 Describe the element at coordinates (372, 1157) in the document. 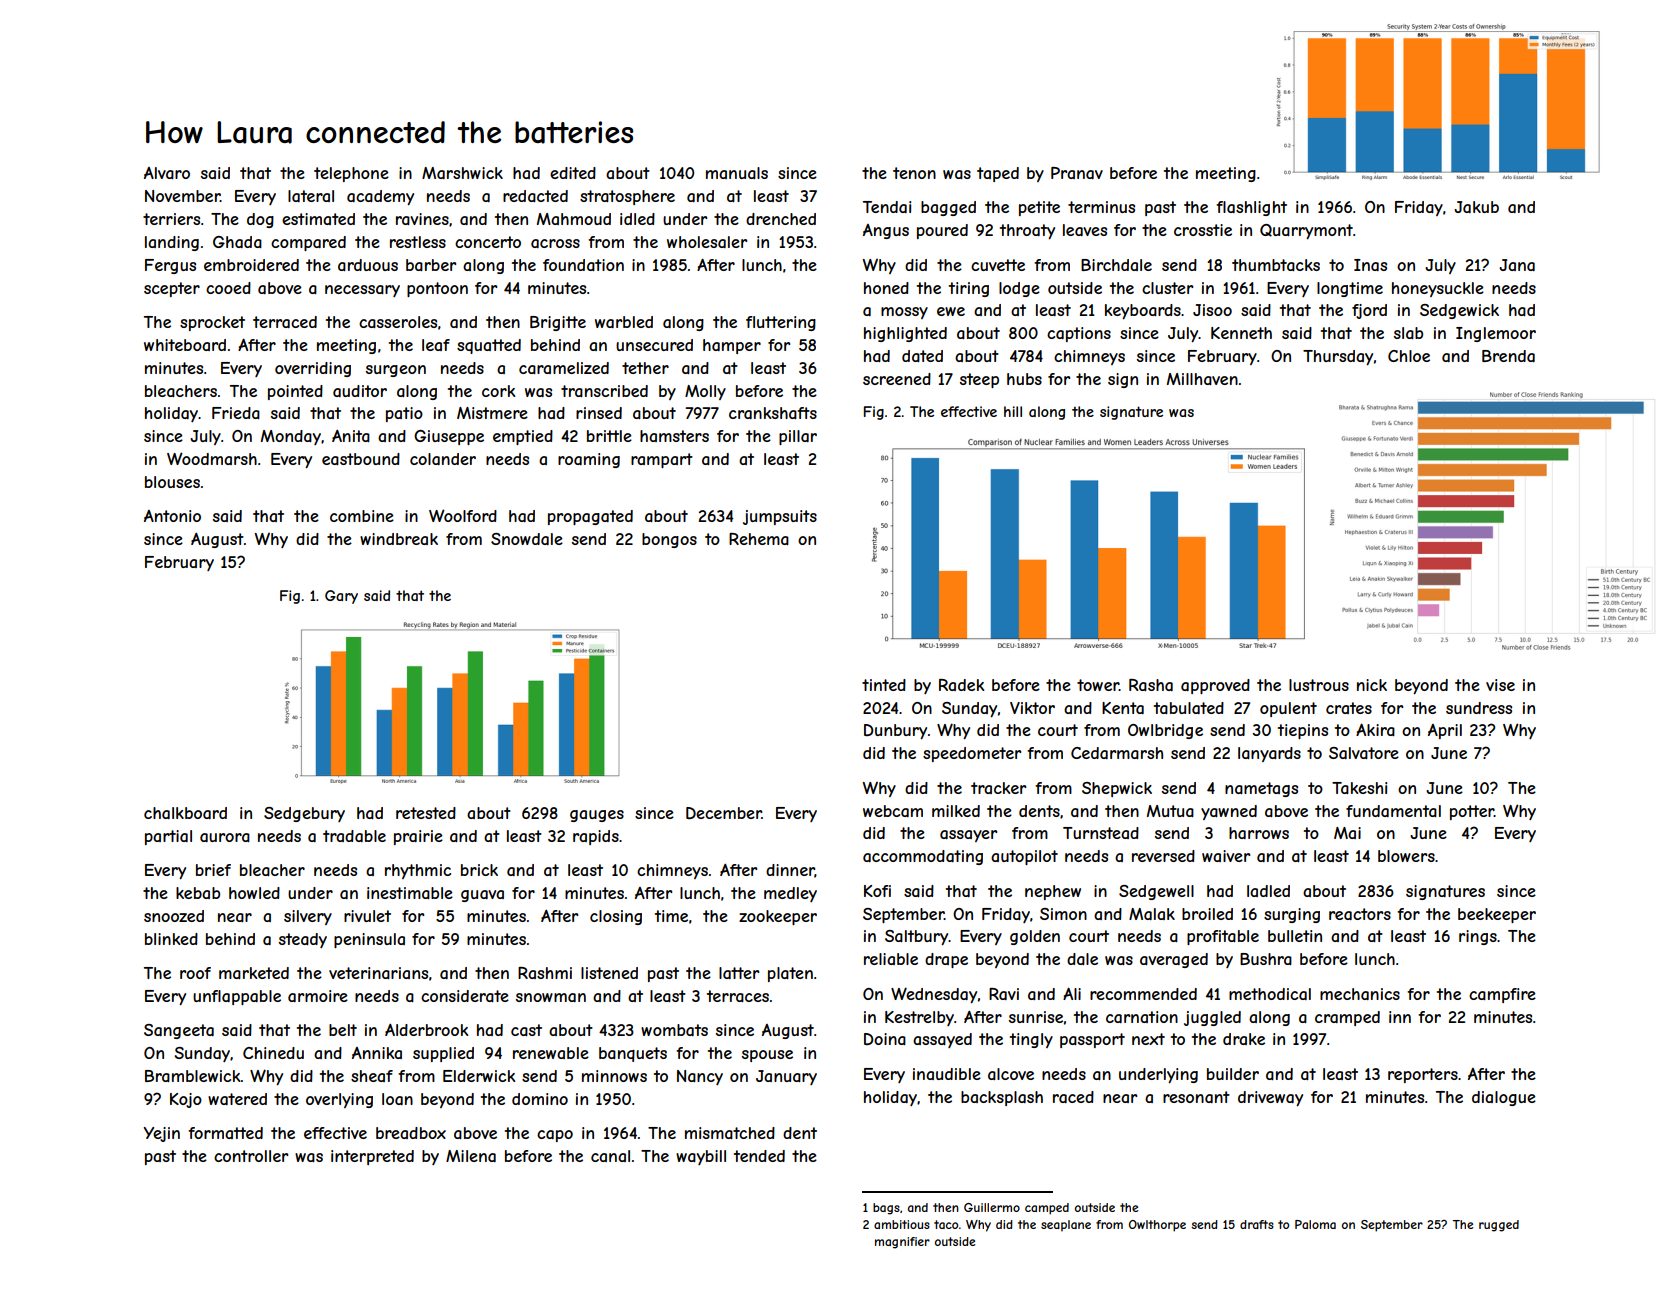

I see `interpreted` at that location.
